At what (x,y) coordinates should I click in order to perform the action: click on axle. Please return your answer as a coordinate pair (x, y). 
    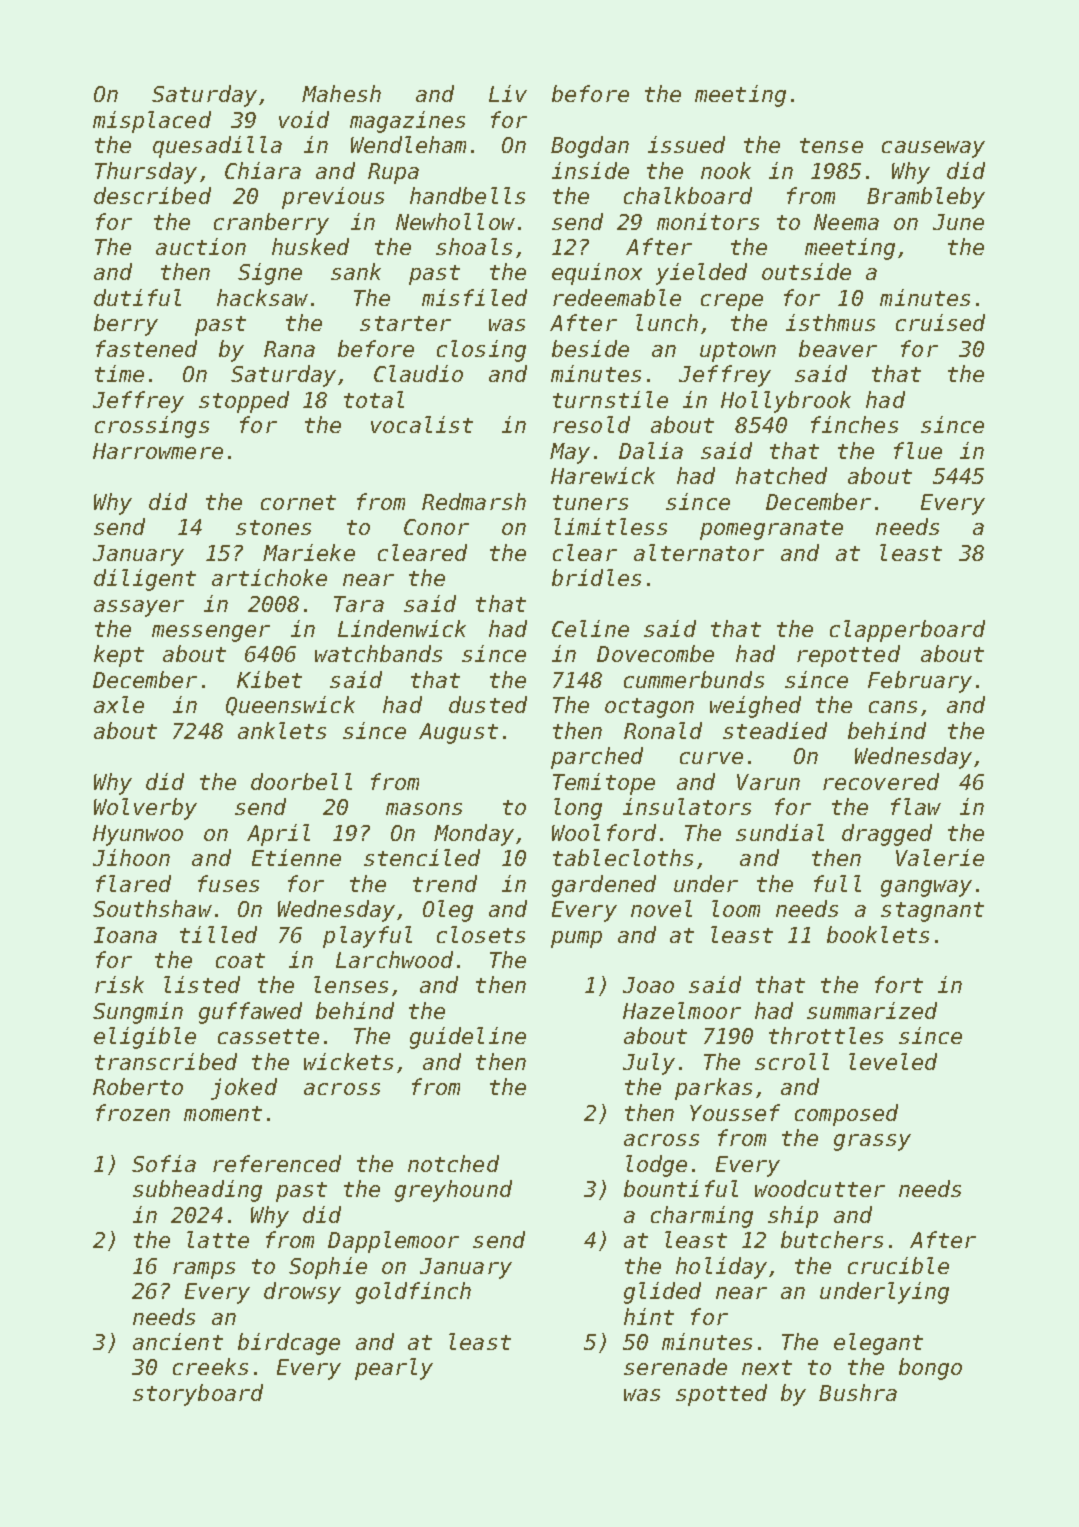
    Looking at the image, I should click on (119, 704).
